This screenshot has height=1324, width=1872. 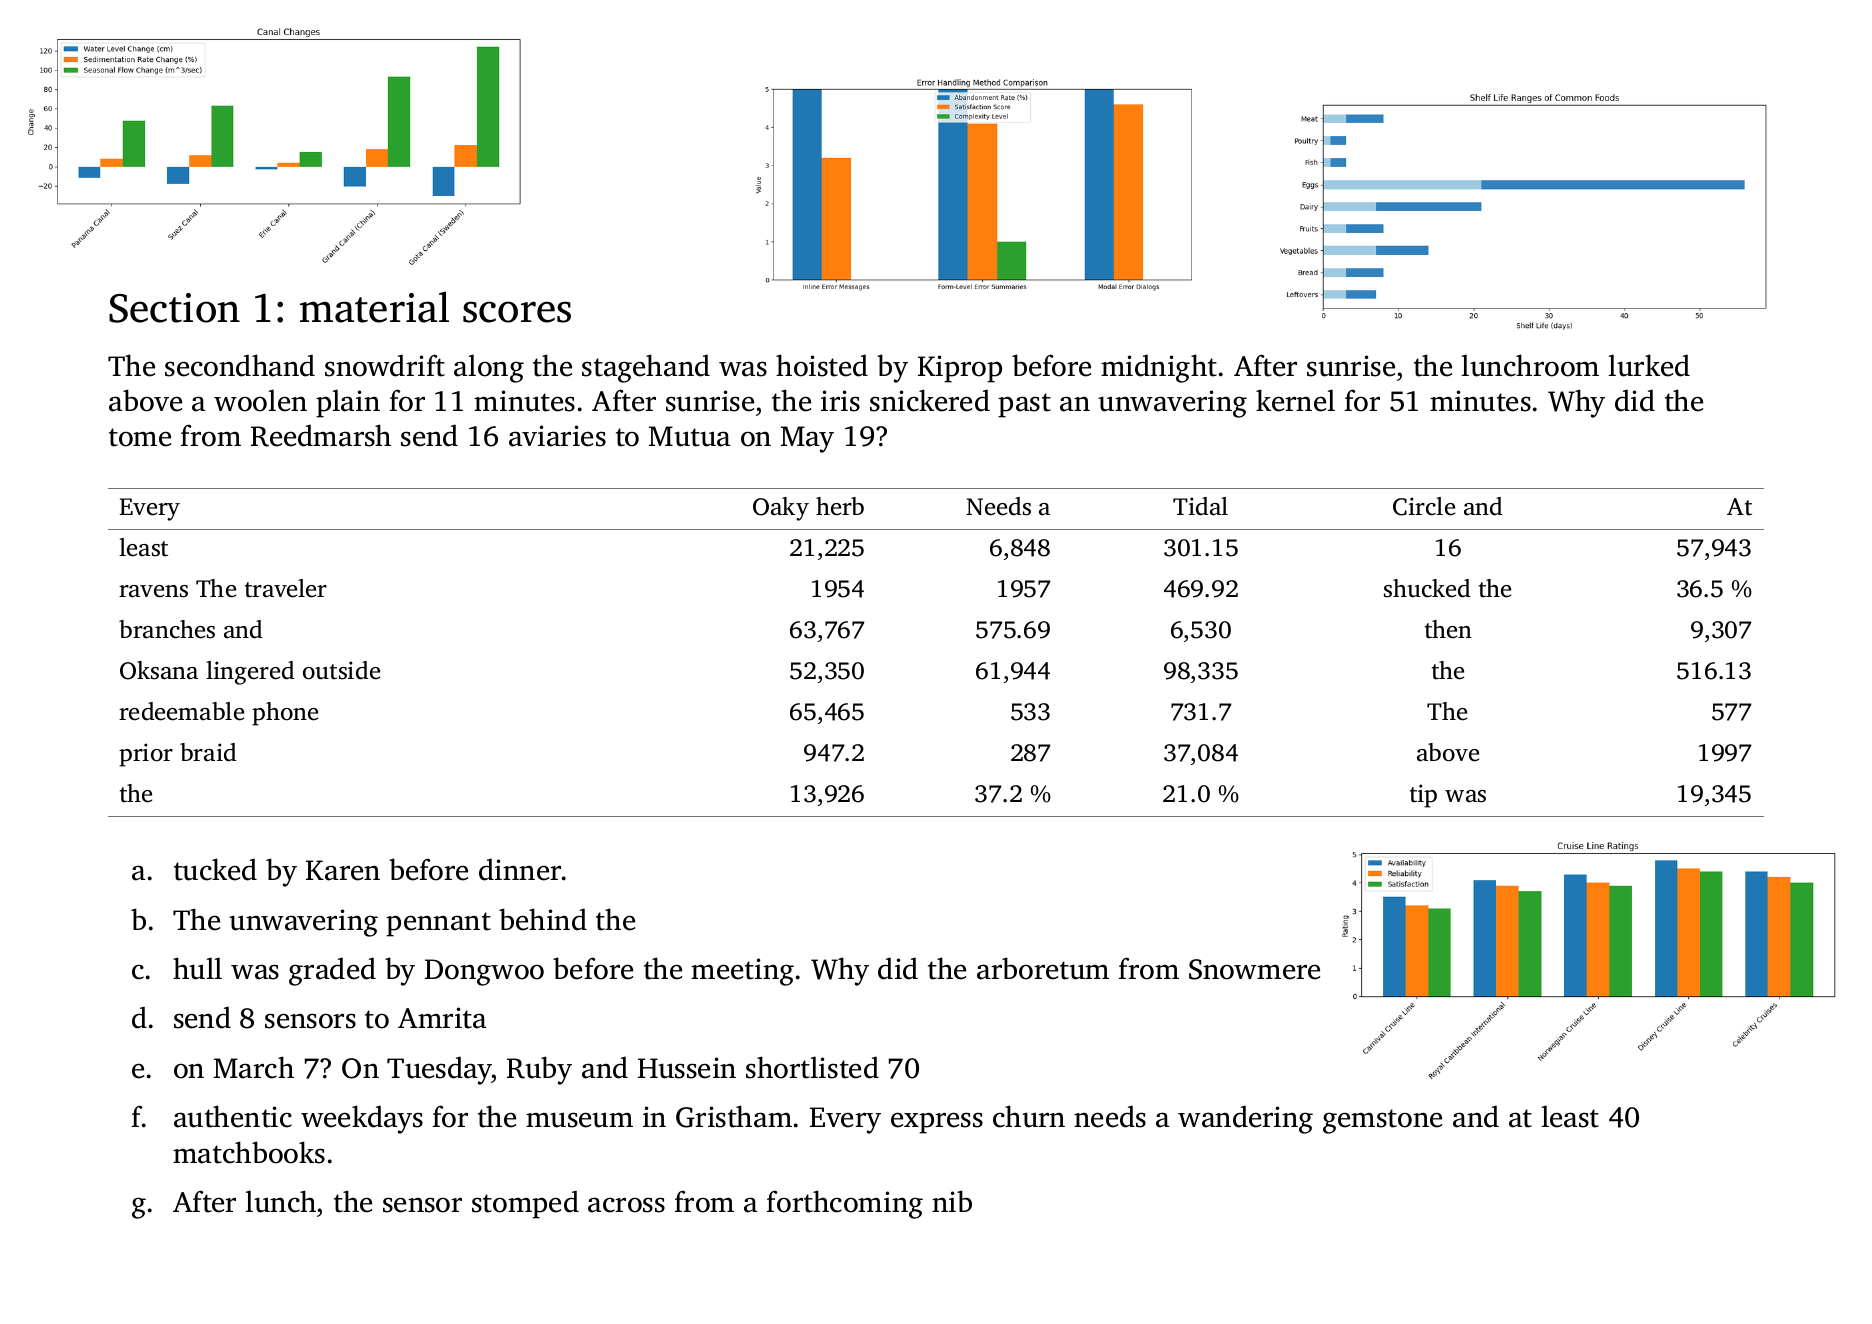 What do you see at coordinates (1254, 969) in the screenshot?
I see `Snowmere` at bounding box center [1254, 969].
